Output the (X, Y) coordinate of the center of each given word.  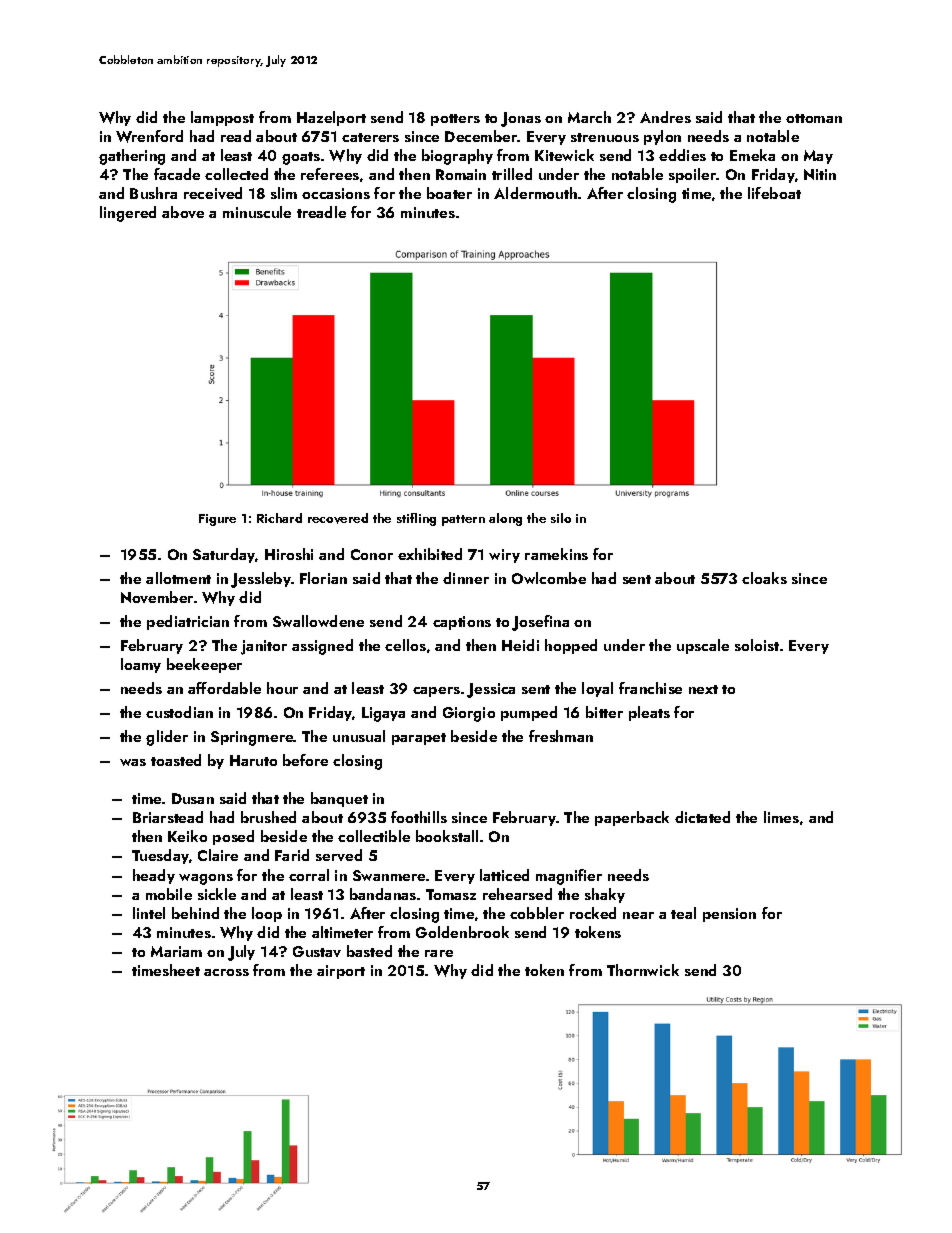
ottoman (814, 118)
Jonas (521, 119)
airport (341, 972)
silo (561, 518)
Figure (217, 520)
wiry (504, 556)
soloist (757, 645)
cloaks (764, 578)
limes (781, 817)
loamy (141, 665)
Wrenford (149, 136)
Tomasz (451, 894)
